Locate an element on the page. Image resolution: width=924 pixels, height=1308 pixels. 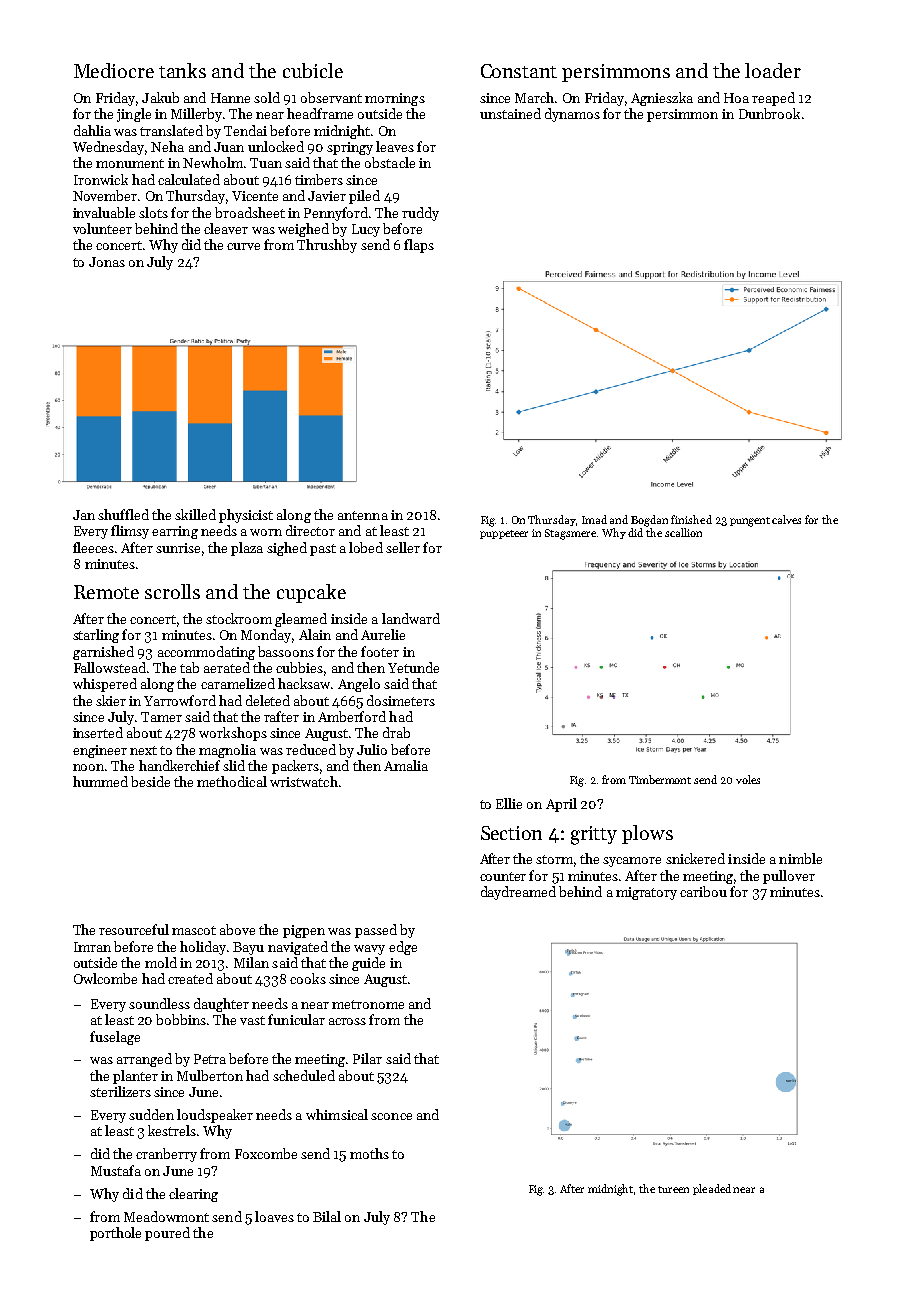
Pilar is located at coordinates (367, 1058).
